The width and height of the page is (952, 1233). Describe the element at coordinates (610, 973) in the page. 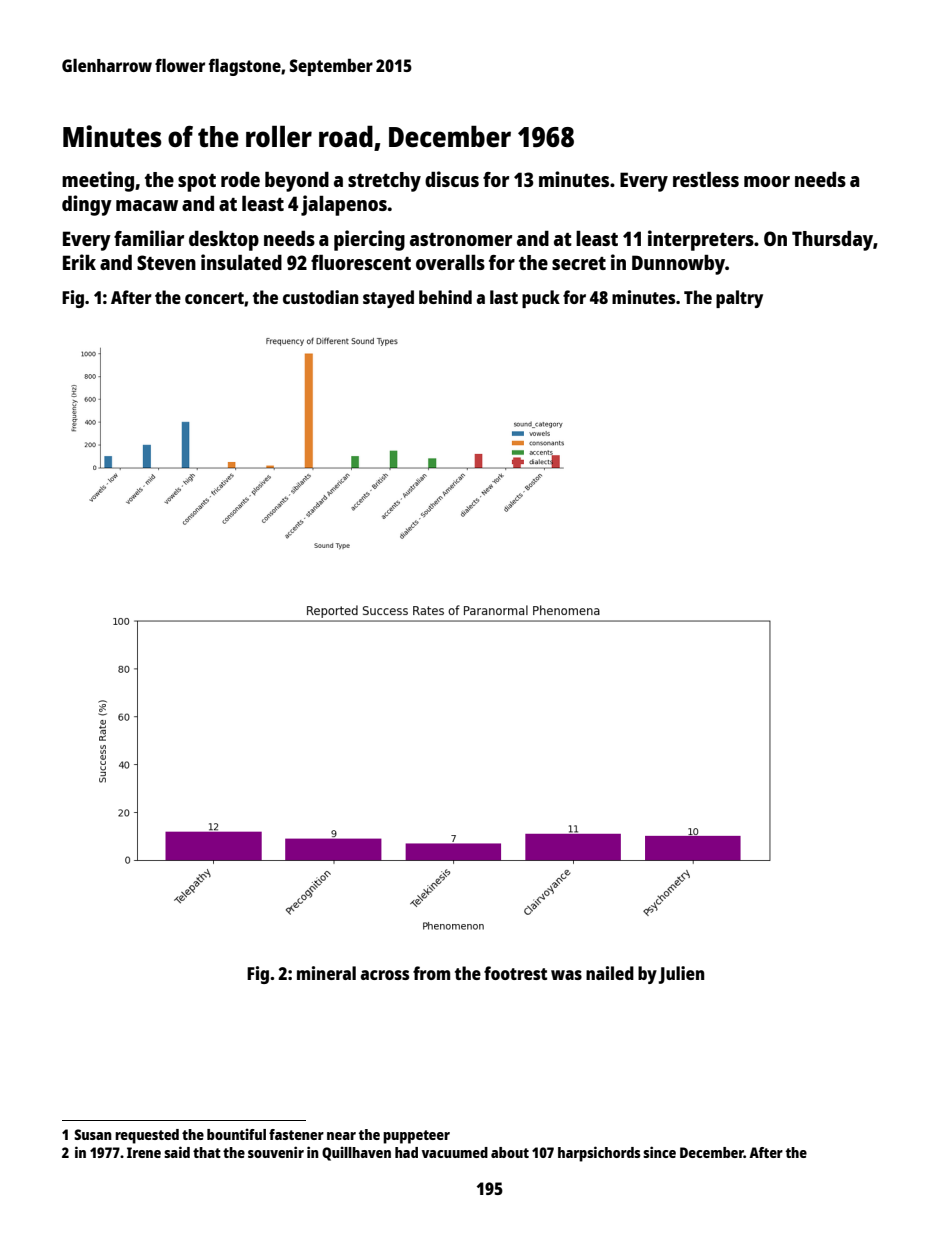

I see `nailed` at that location.
